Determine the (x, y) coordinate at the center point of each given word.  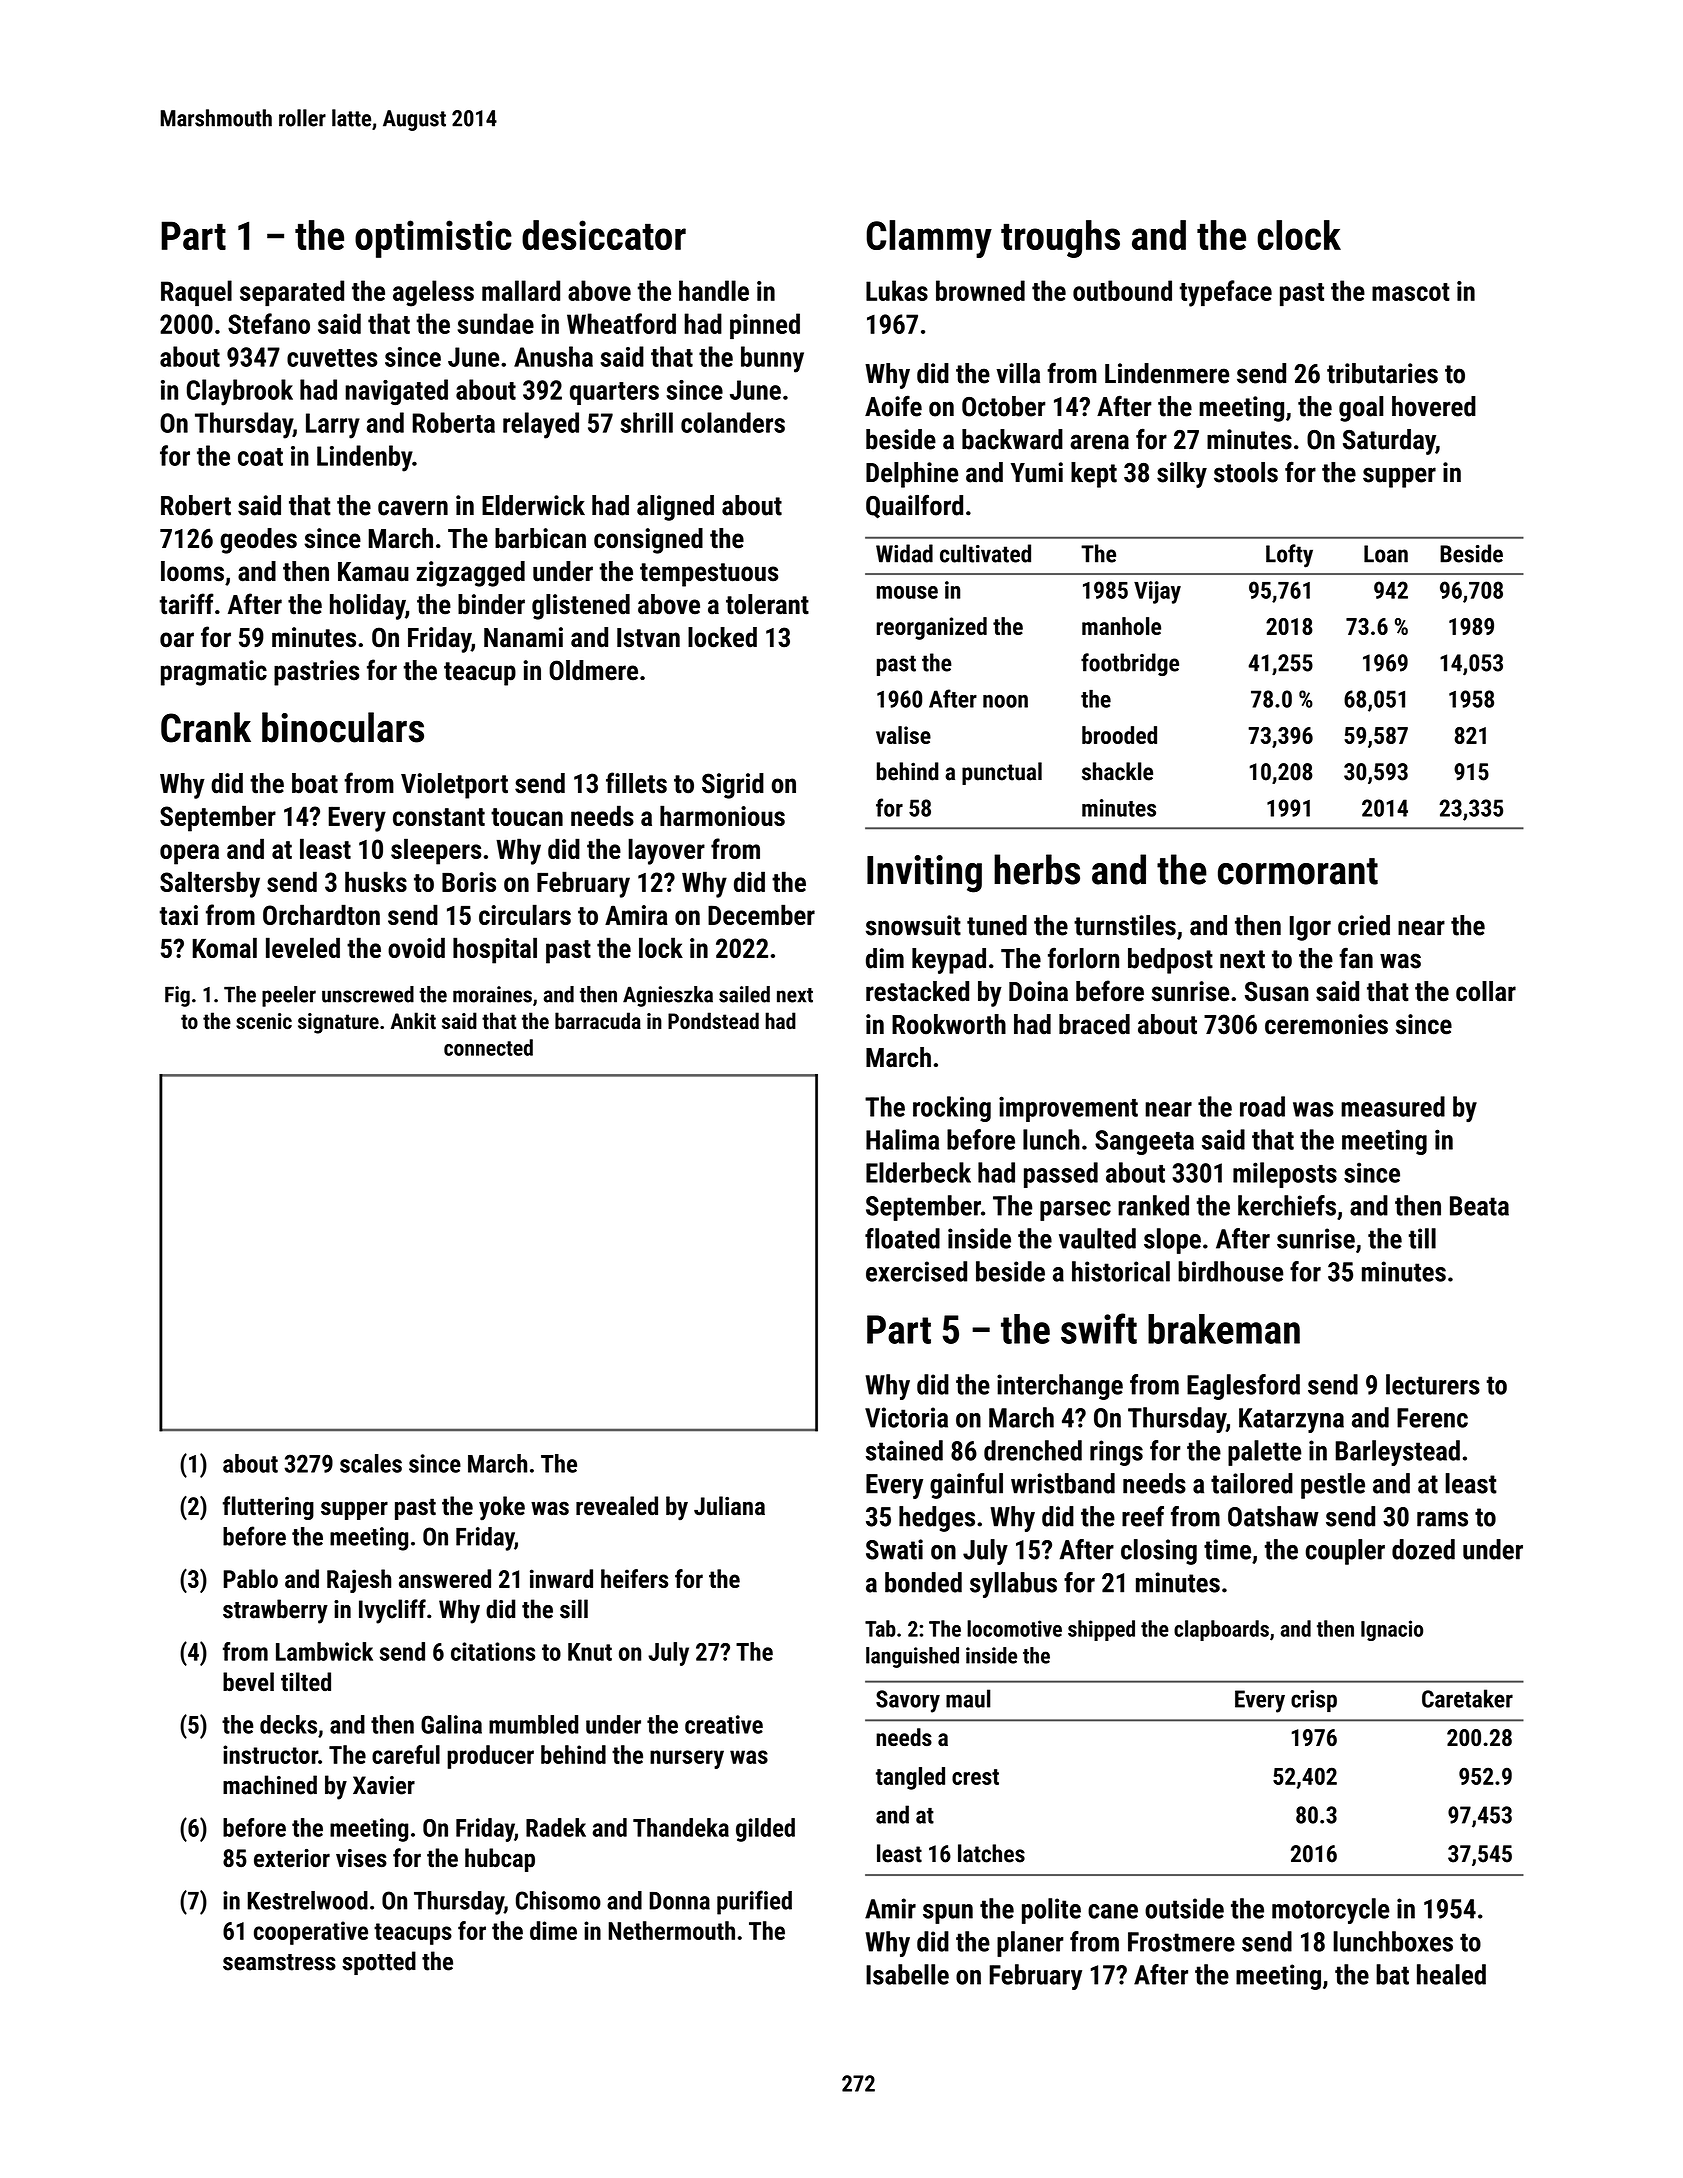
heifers (634, 1578)
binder (491, 604)
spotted (379, 1963)
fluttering (268, 1508)
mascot (1411, 292)
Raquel (196, 293)
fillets (636, 783)
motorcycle (1330, 1911)
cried (1364, 925)
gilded (765, 1830)
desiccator (604, 235)
